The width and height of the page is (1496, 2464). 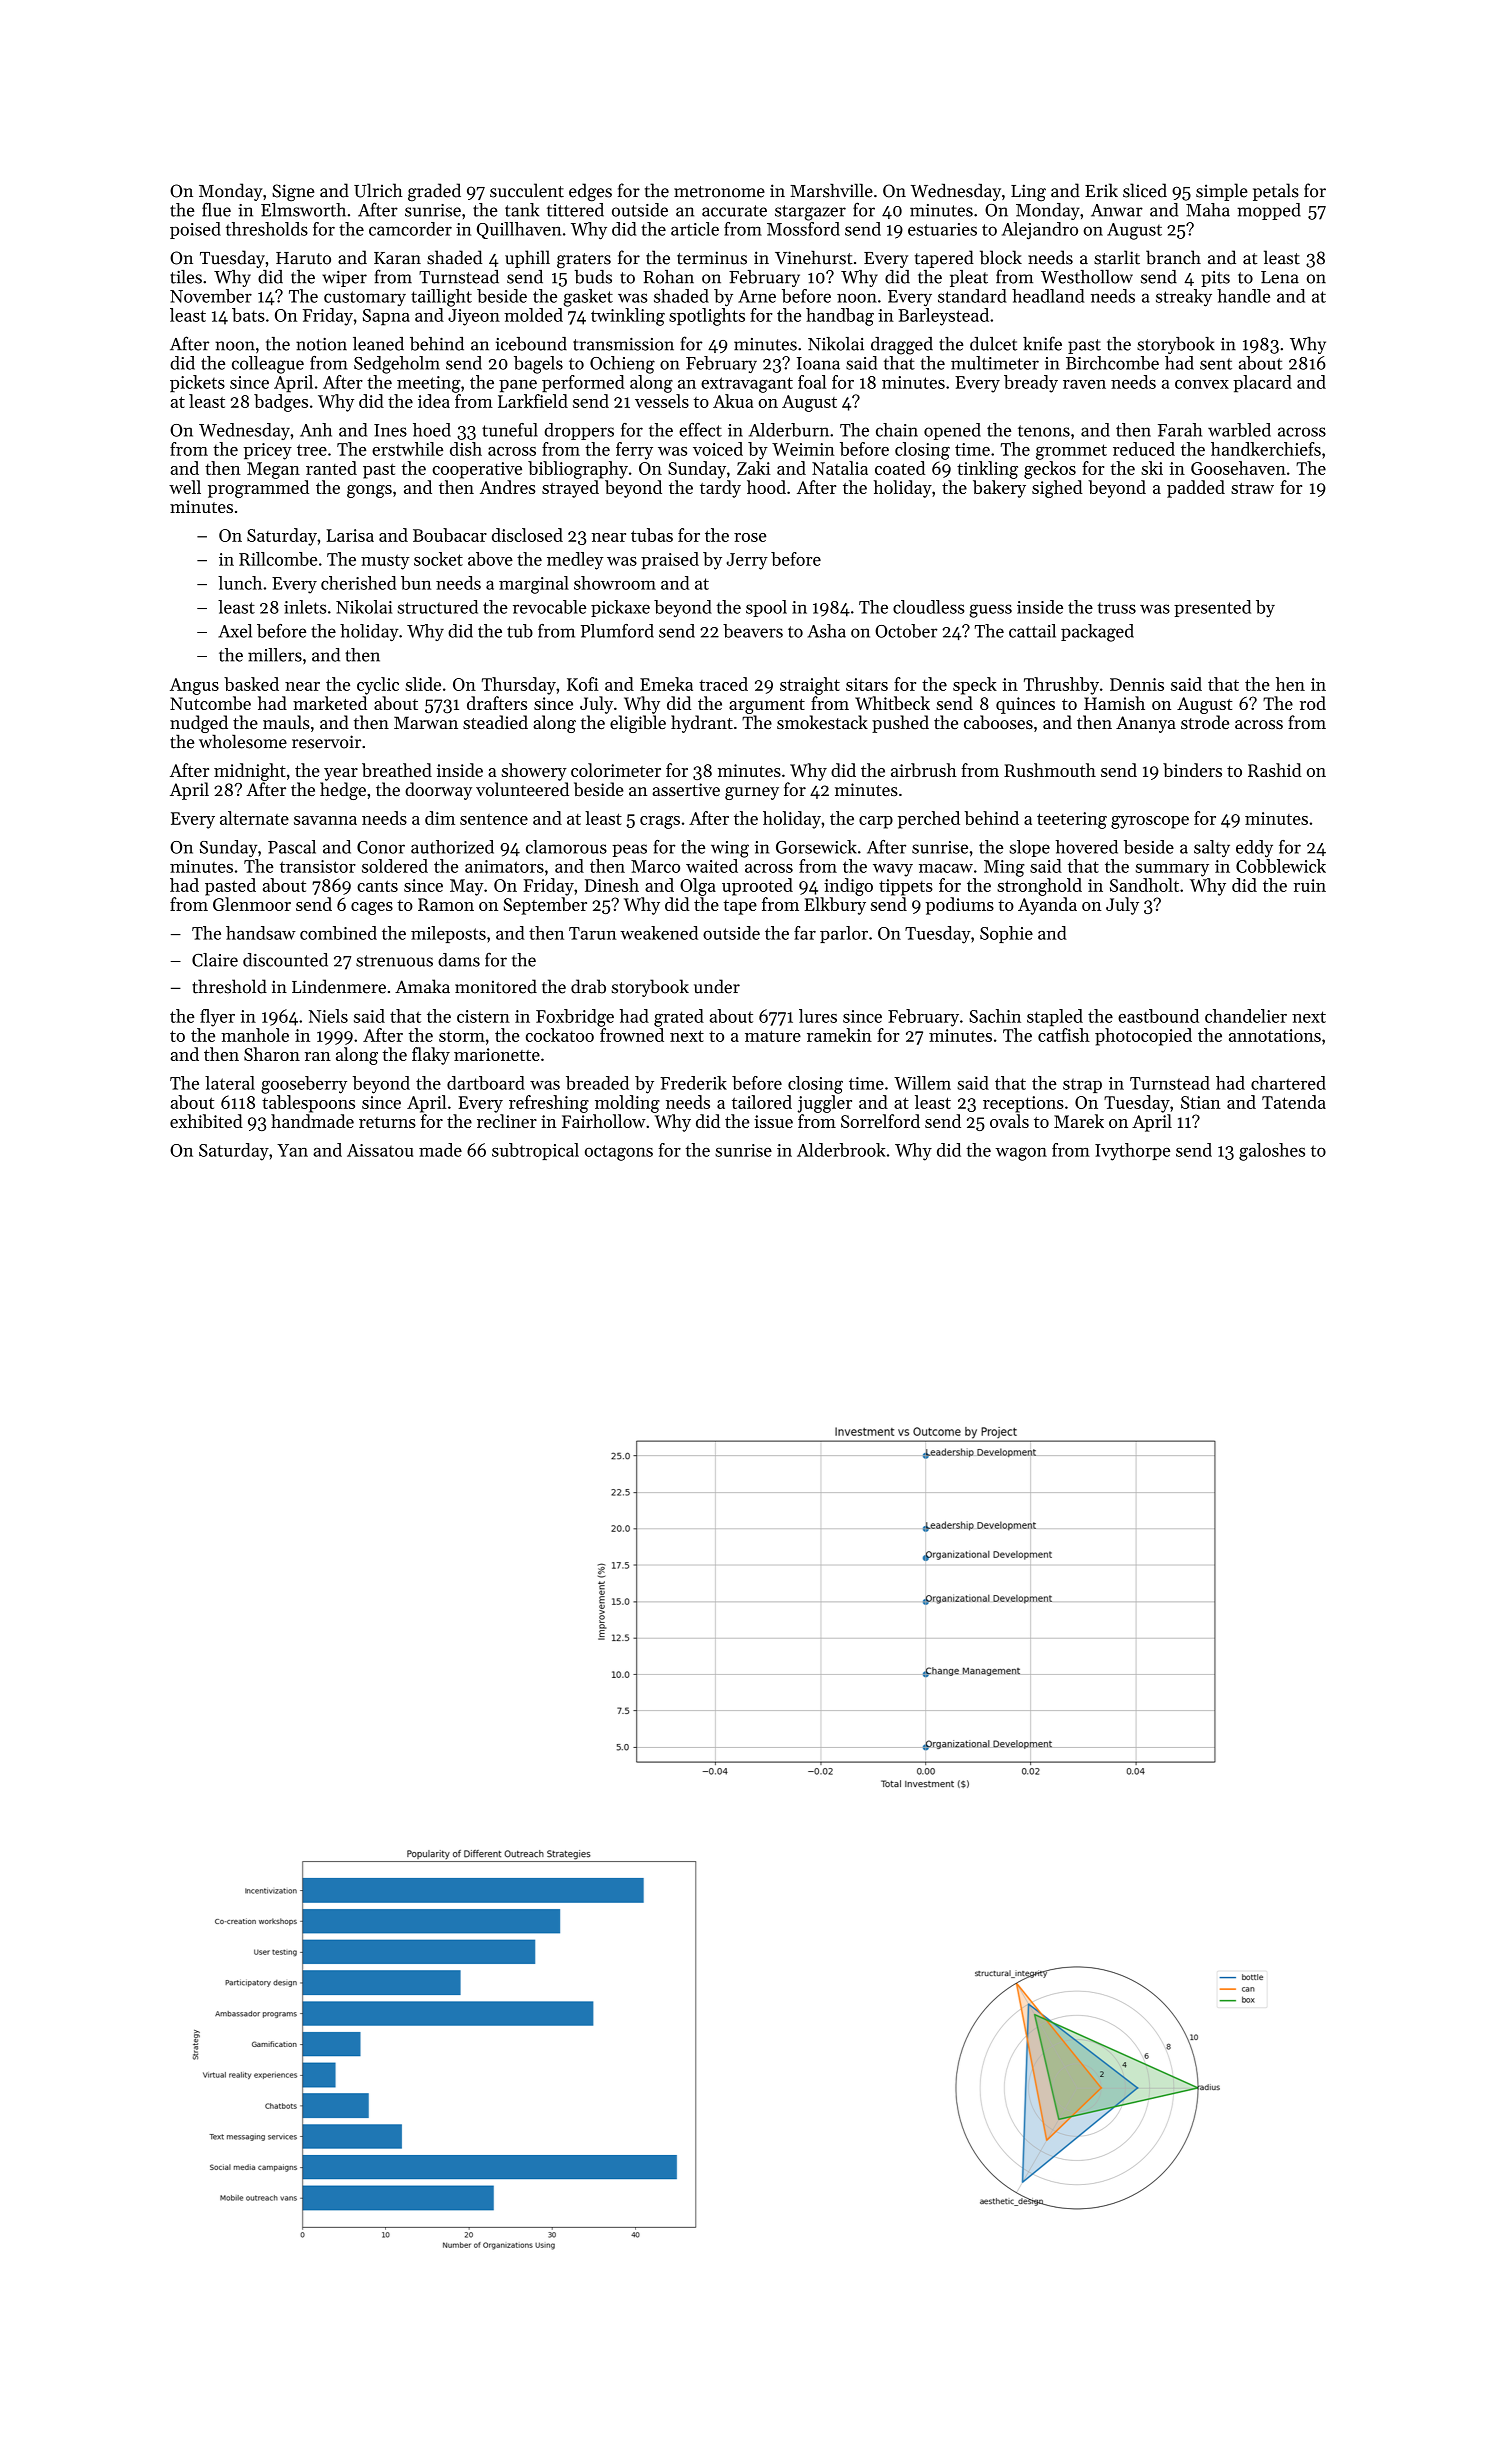 I want to click on guess, so click(x=990, y=611).
